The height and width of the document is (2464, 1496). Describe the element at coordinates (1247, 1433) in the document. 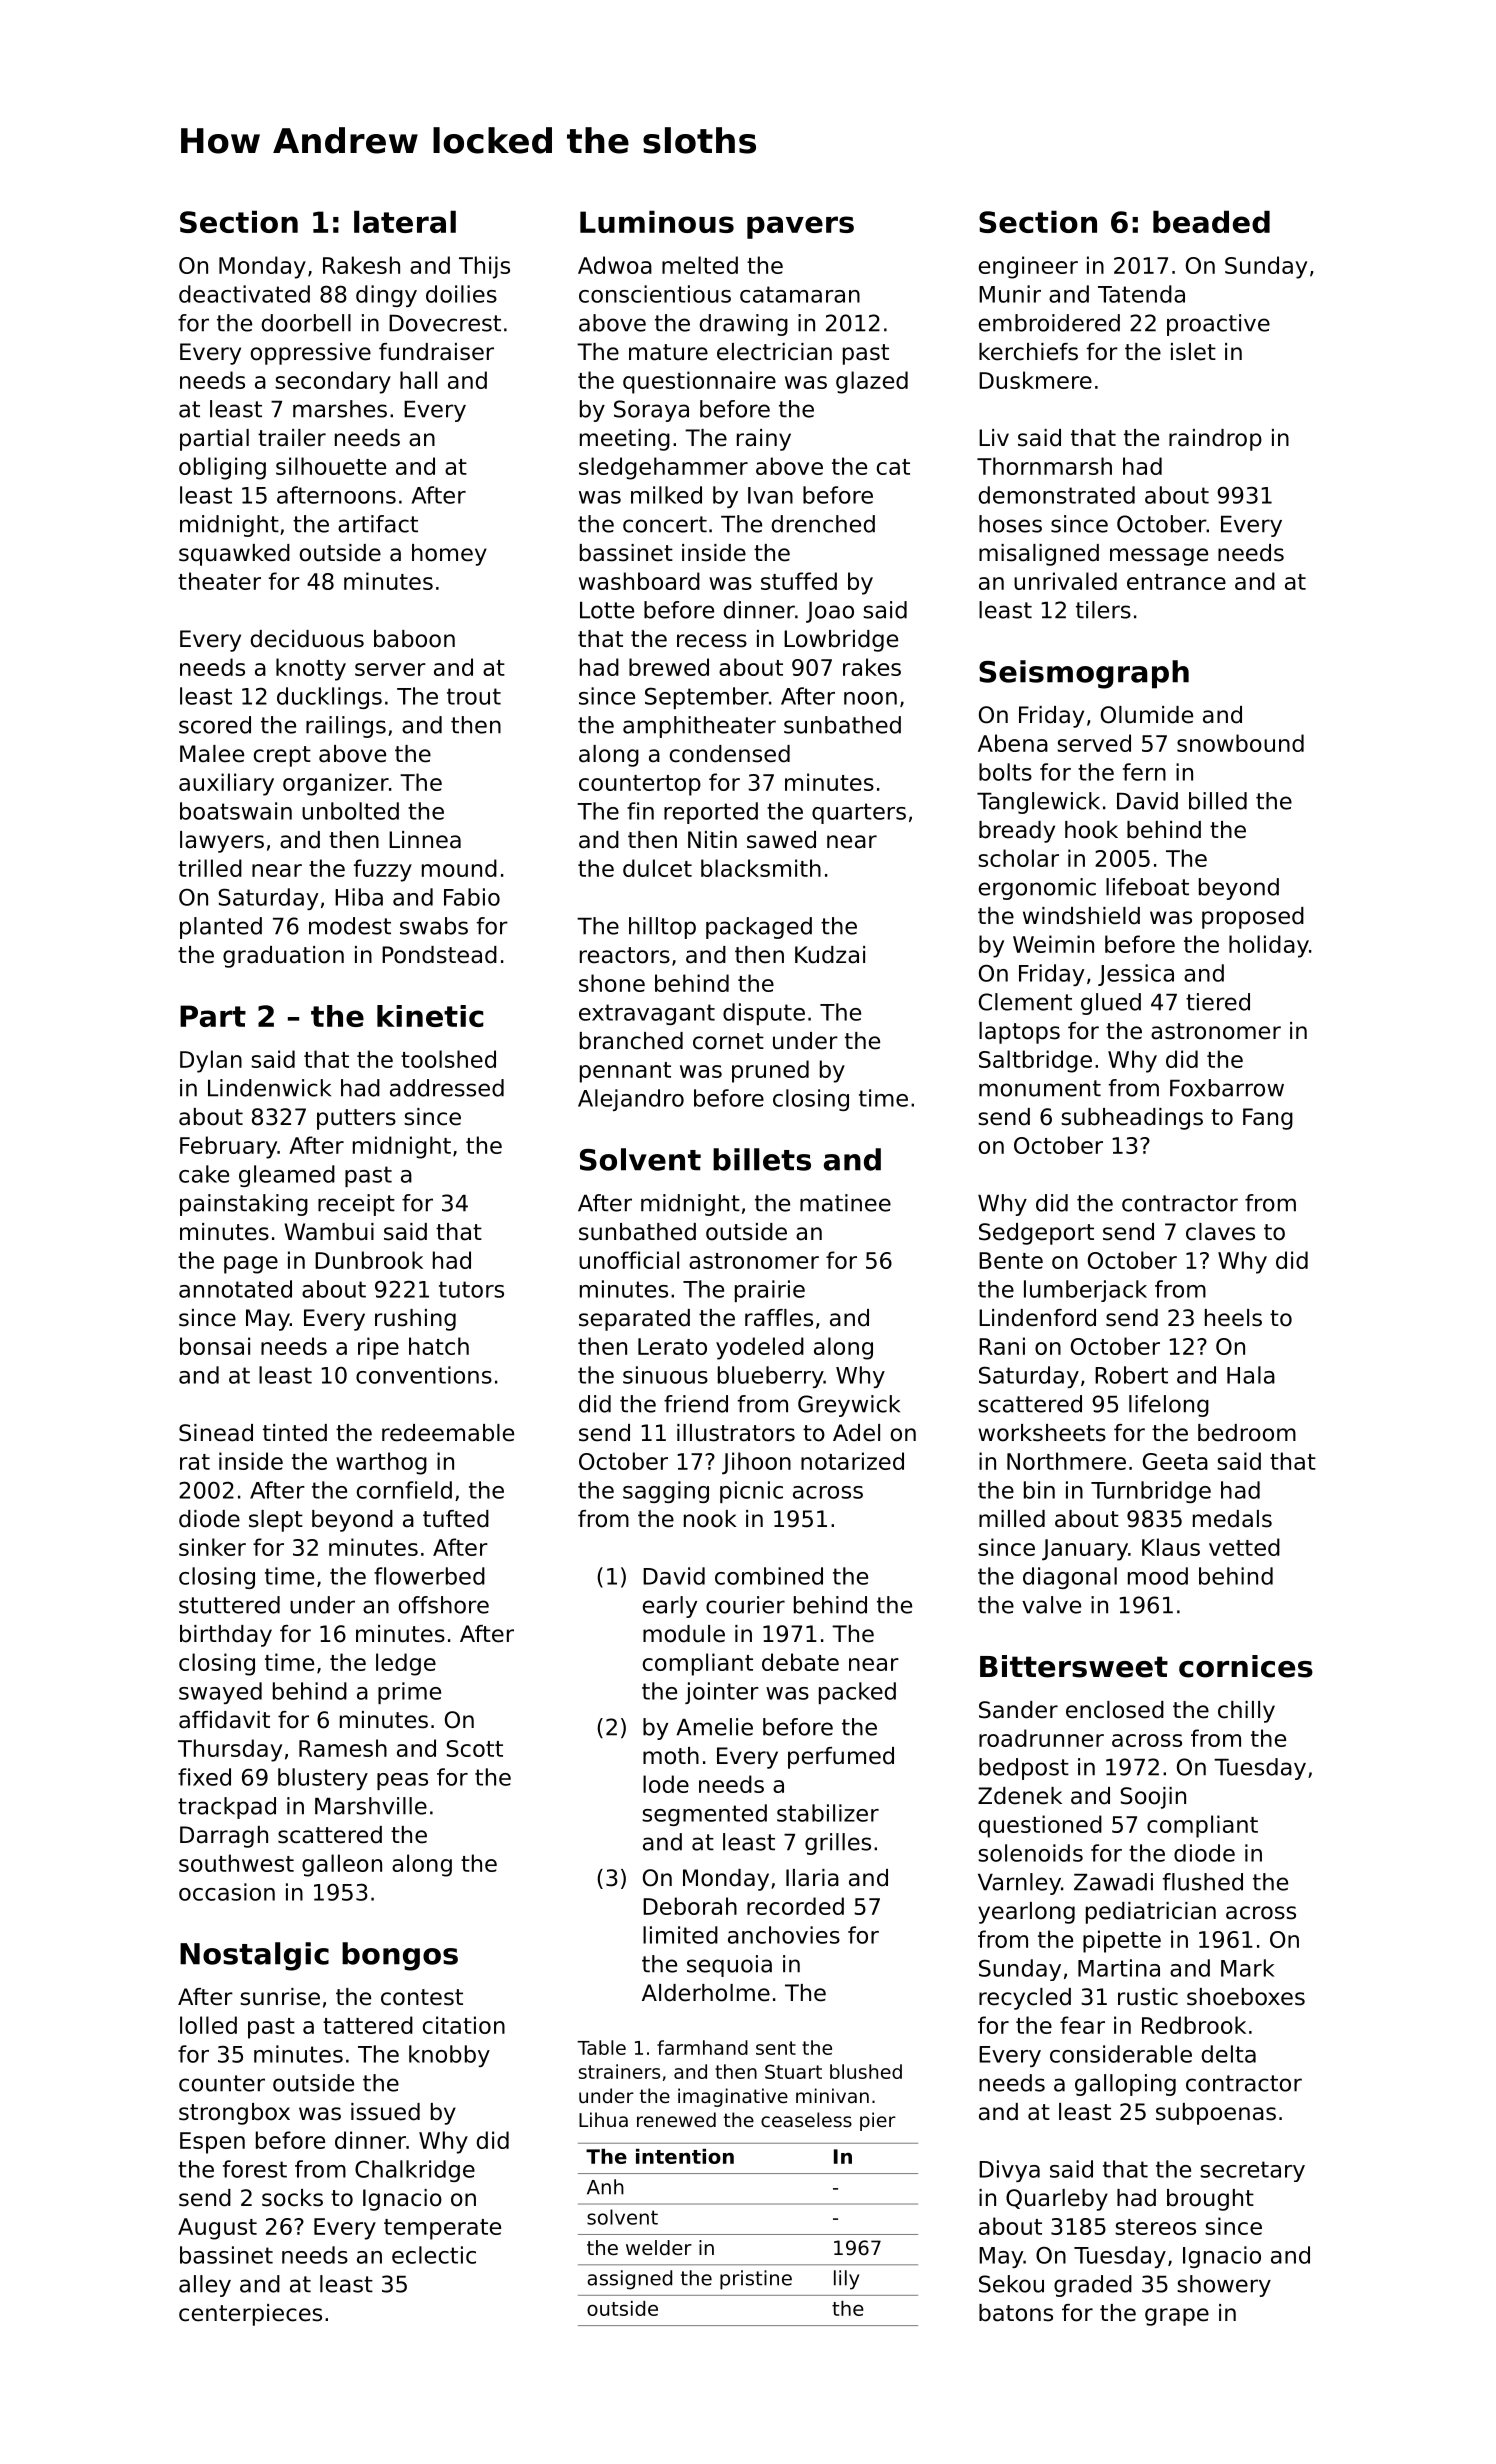

I see `bedroom` at that location.
